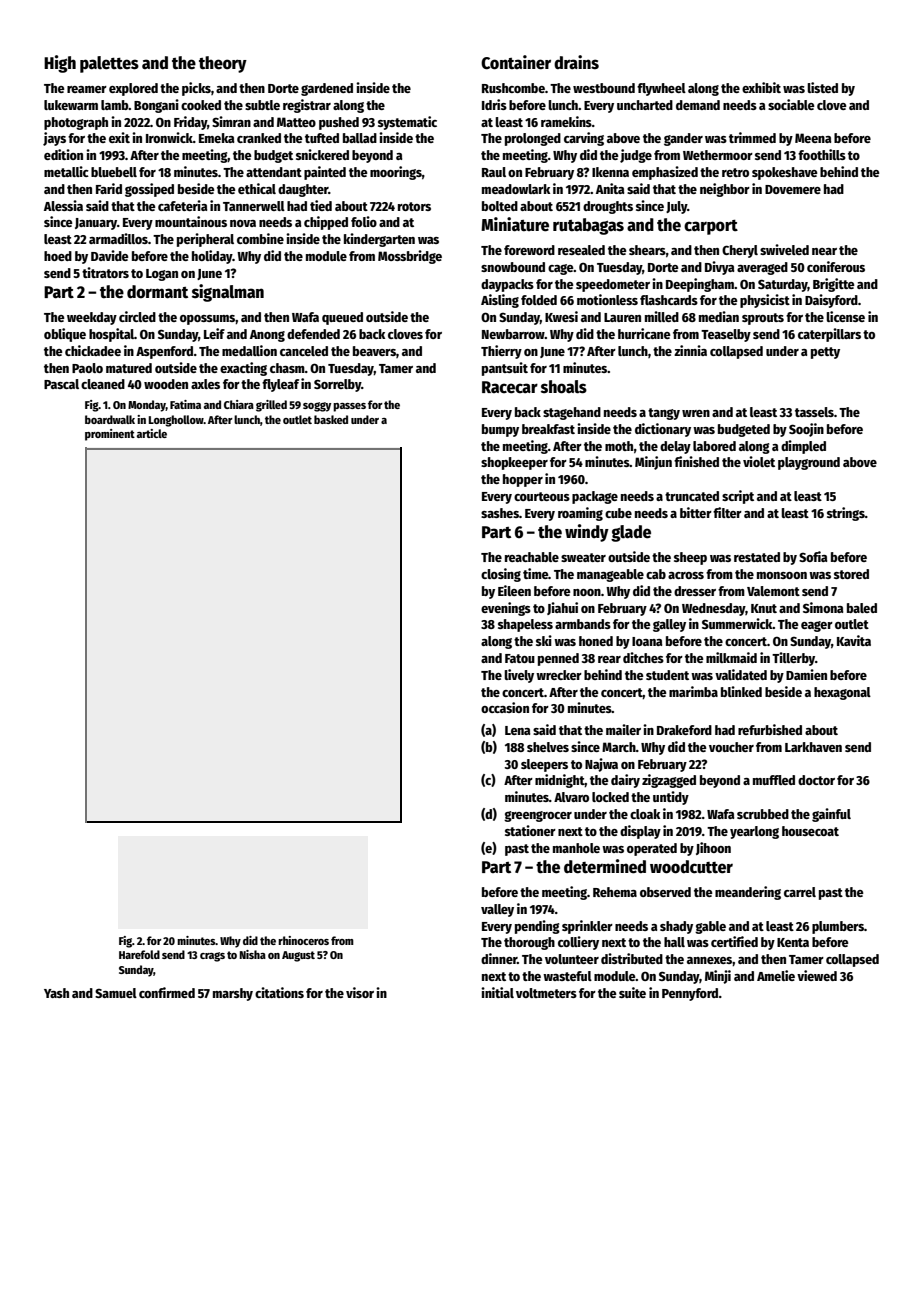 The width and height of the page is (924, 1308). What do you see at coordinates (822, 87) in the page?
I see `listed` at bounding box center [822, 87].
